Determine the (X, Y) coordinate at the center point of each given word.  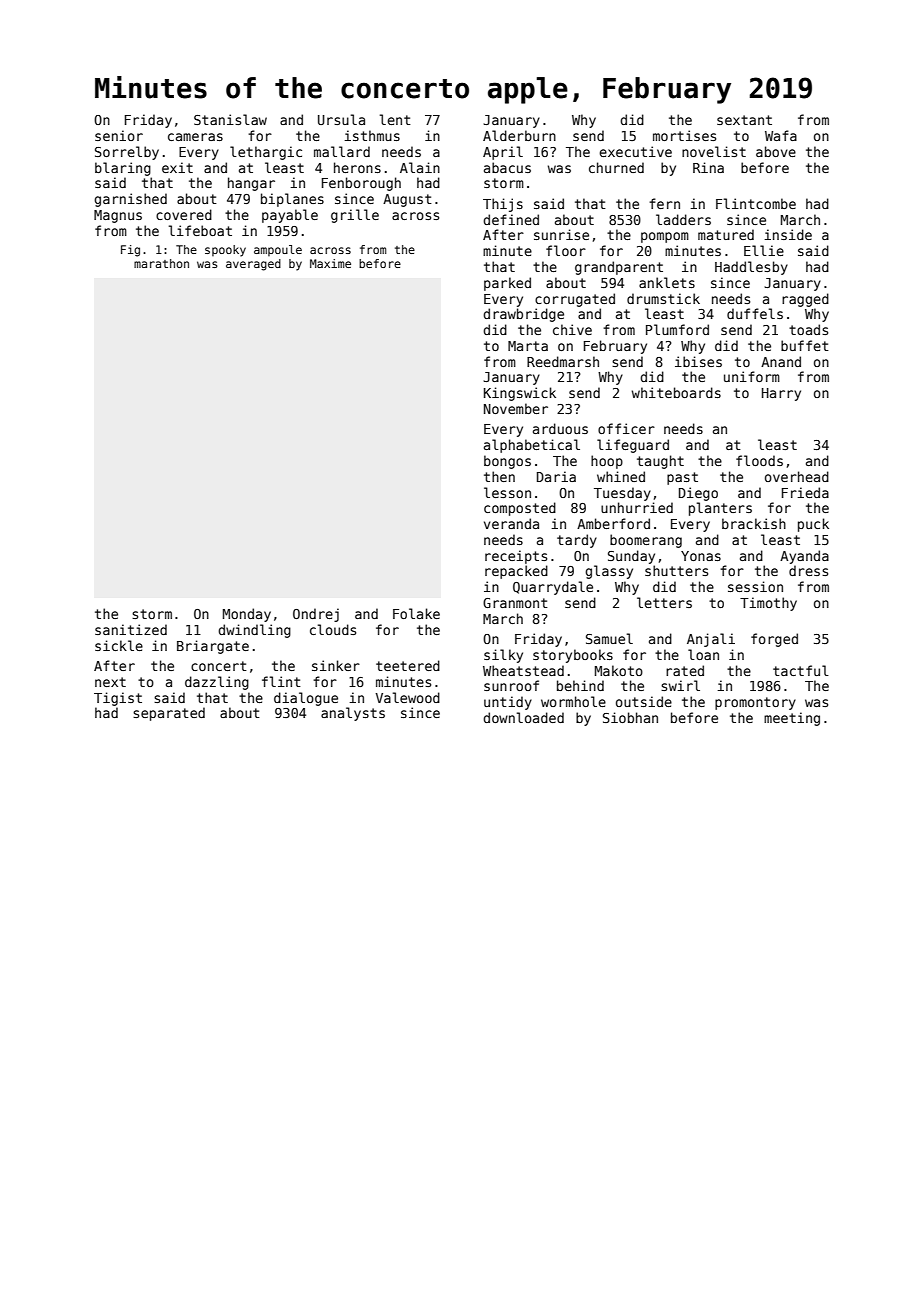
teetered (408, 665)
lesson (507, 492)
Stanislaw (230, 119)
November (516, 408)
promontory (755, 703)
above (776, 151)
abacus (507, 167)
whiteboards (676, 392)
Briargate (213, 647)
